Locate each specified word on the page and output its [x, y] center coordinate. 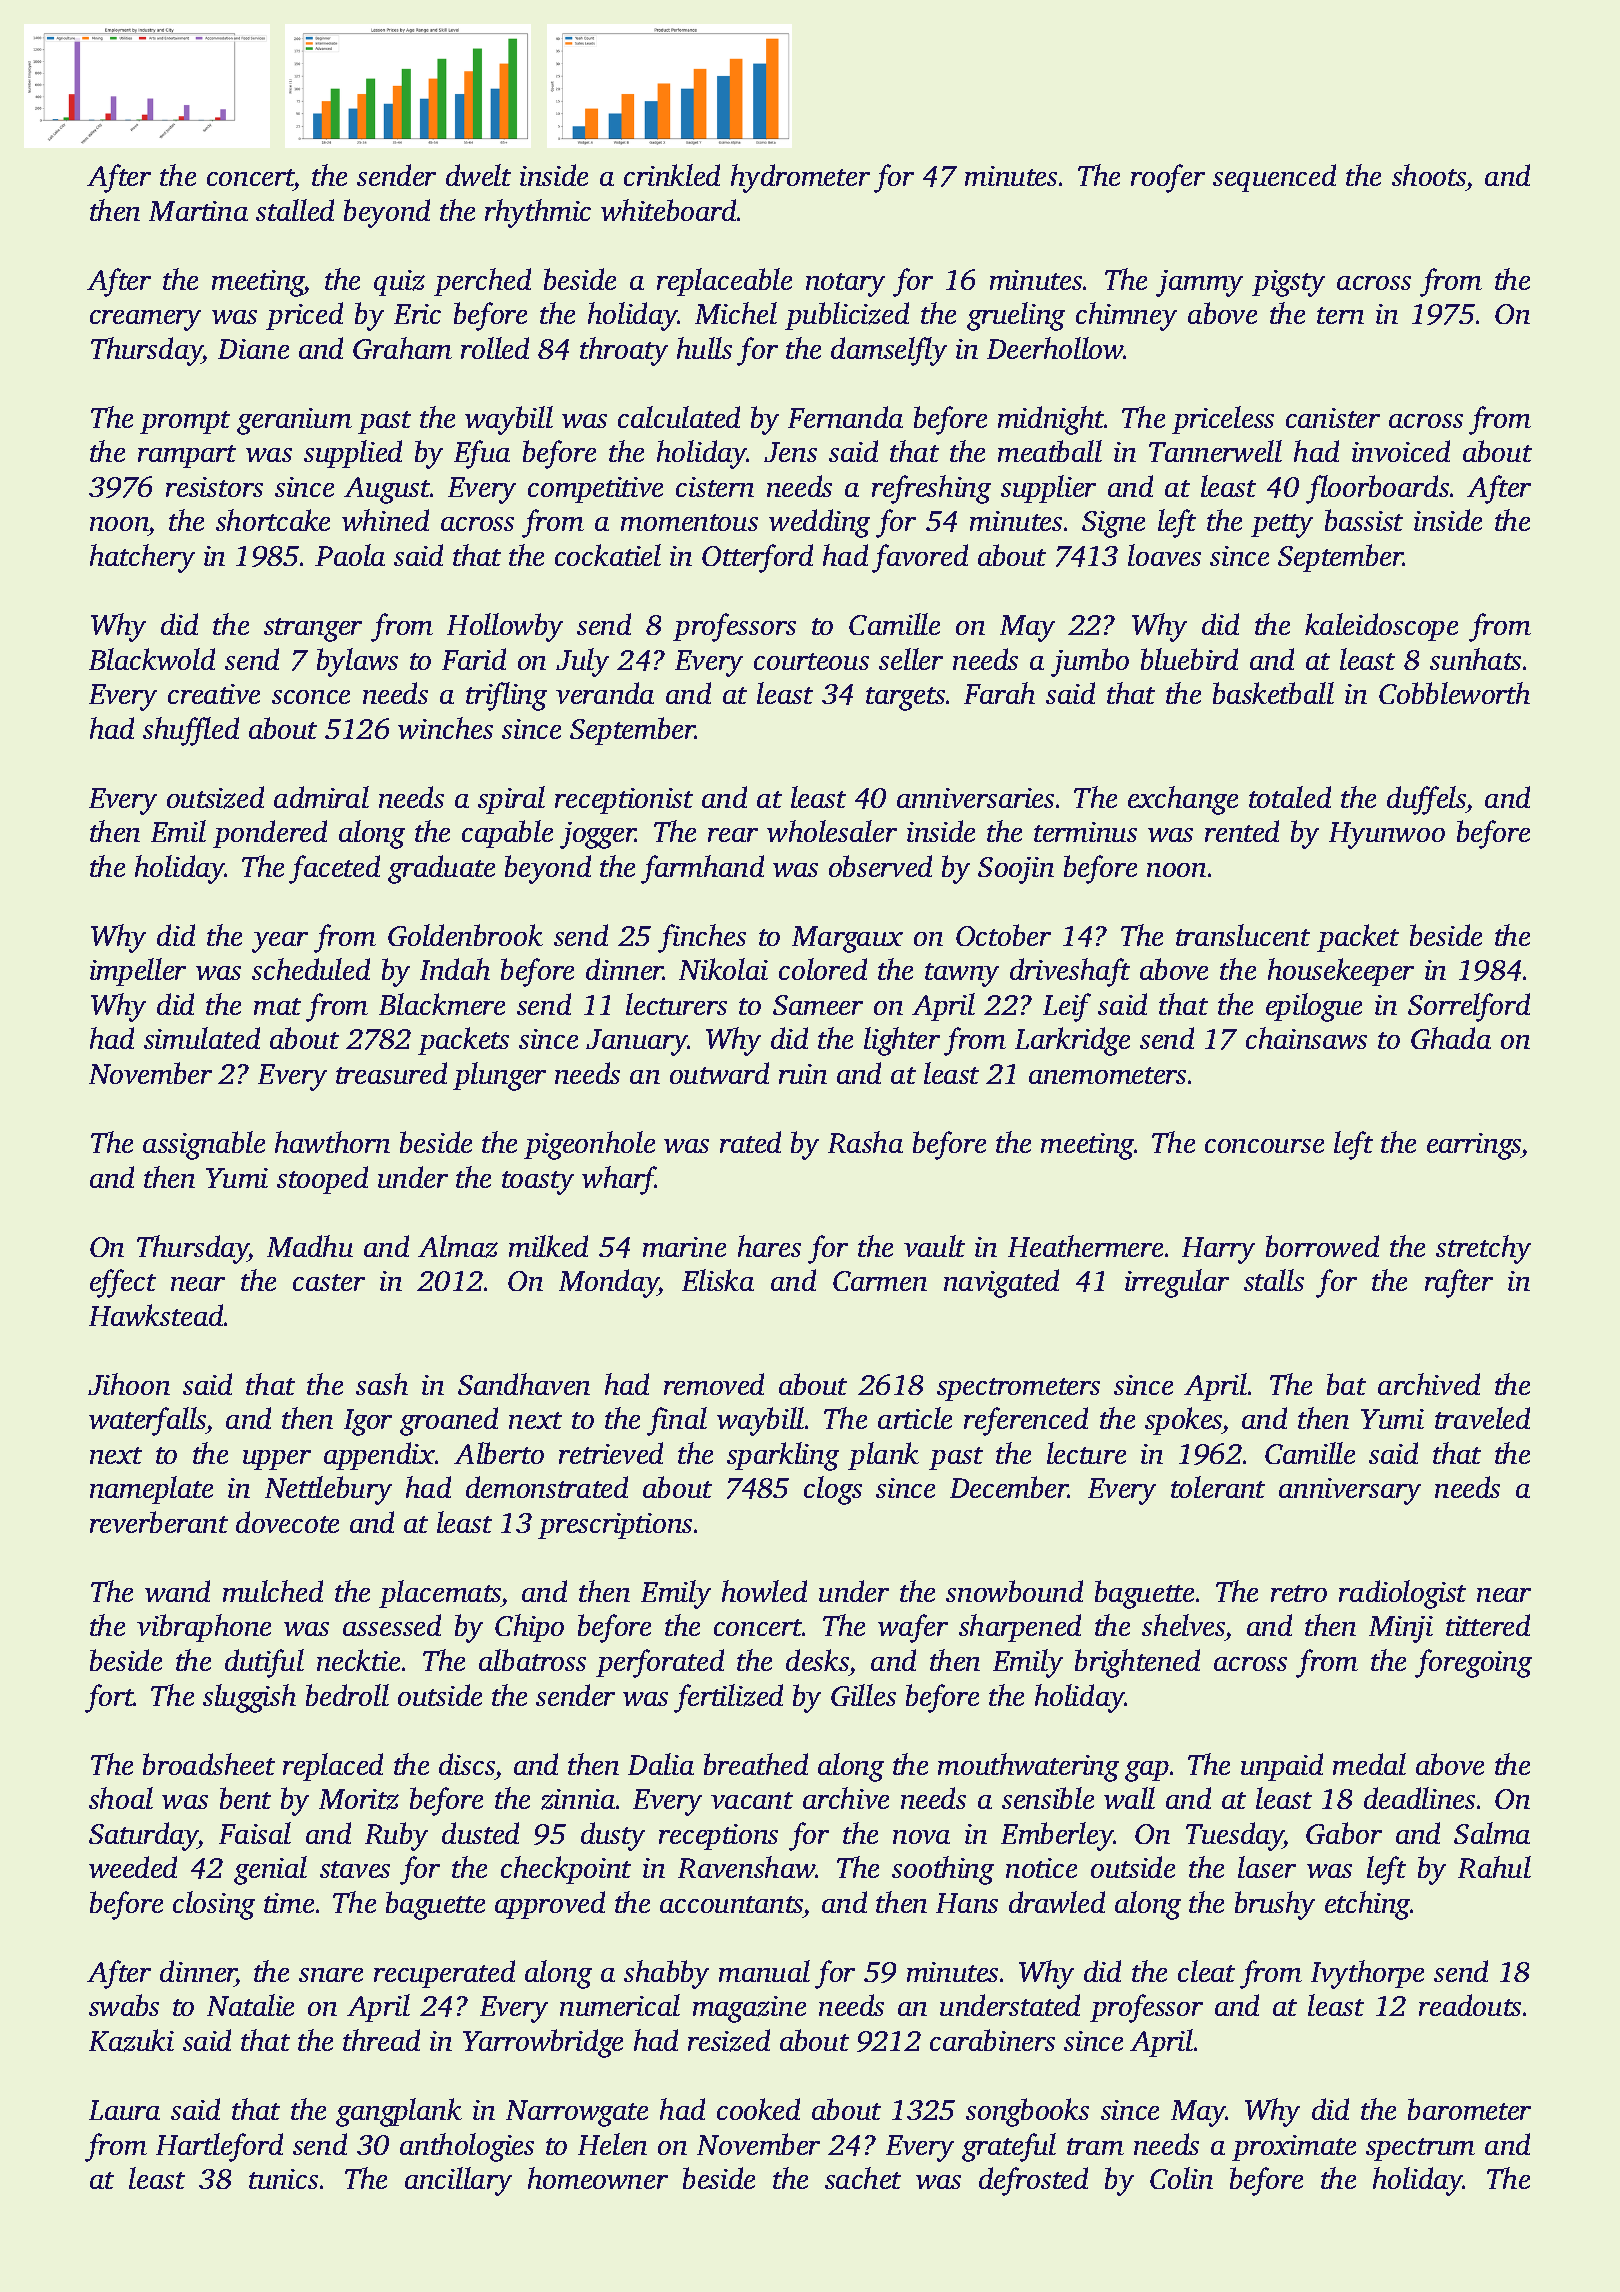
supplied [353, 454]
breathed [756, 1764]
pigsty [1288, 283]
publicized [847, 316]
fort [109, 1698]
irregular [1177, 1283]
